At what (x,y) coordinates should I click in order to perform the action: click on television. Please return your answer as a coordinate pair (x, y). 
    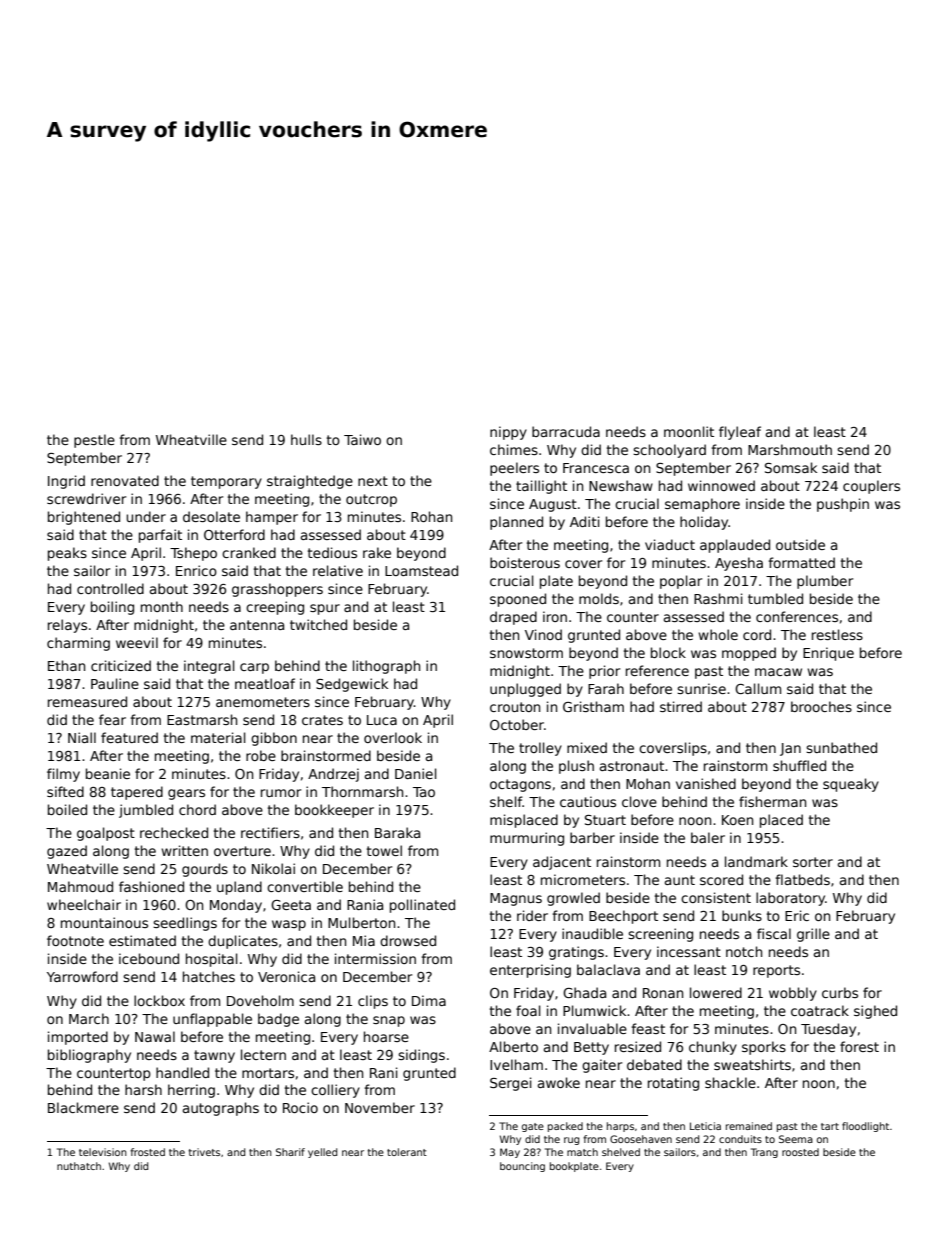
    Looking at the image, I should click on (103, 1152).
